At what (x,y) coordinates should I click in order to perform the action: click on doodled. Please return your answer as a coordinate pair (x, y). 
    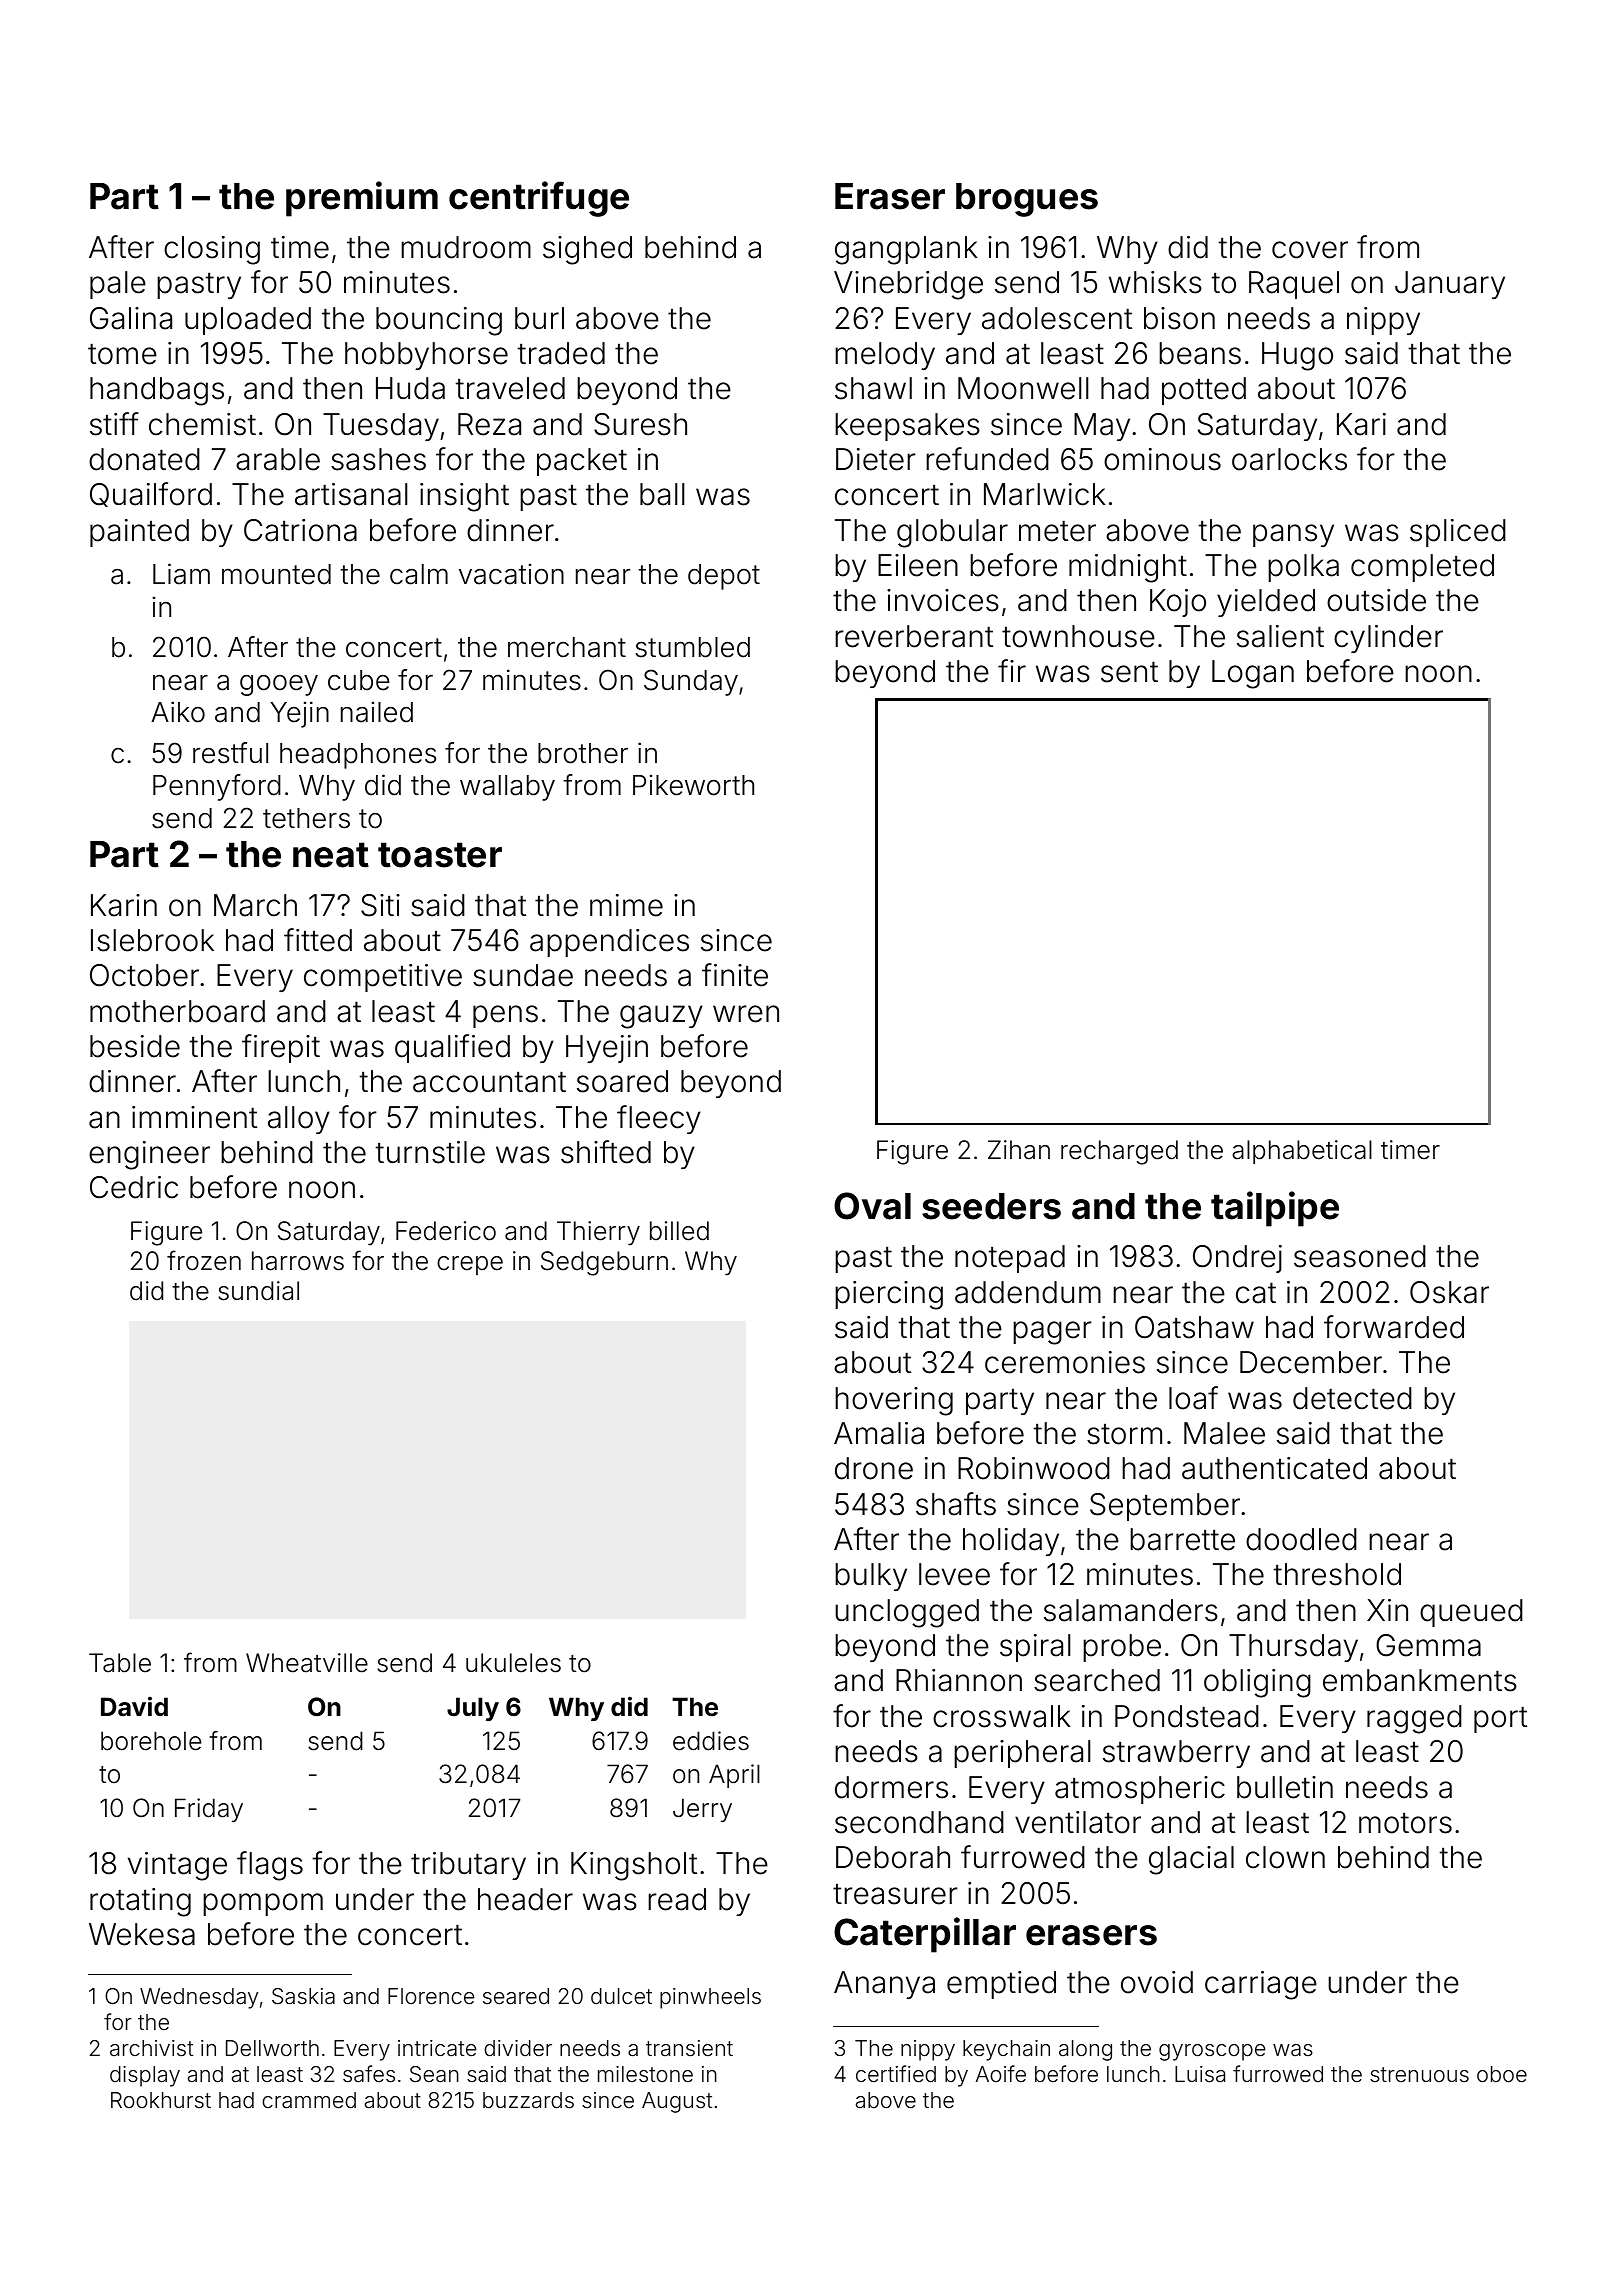
    Looking at the image, I should click on (1301, 1539).
